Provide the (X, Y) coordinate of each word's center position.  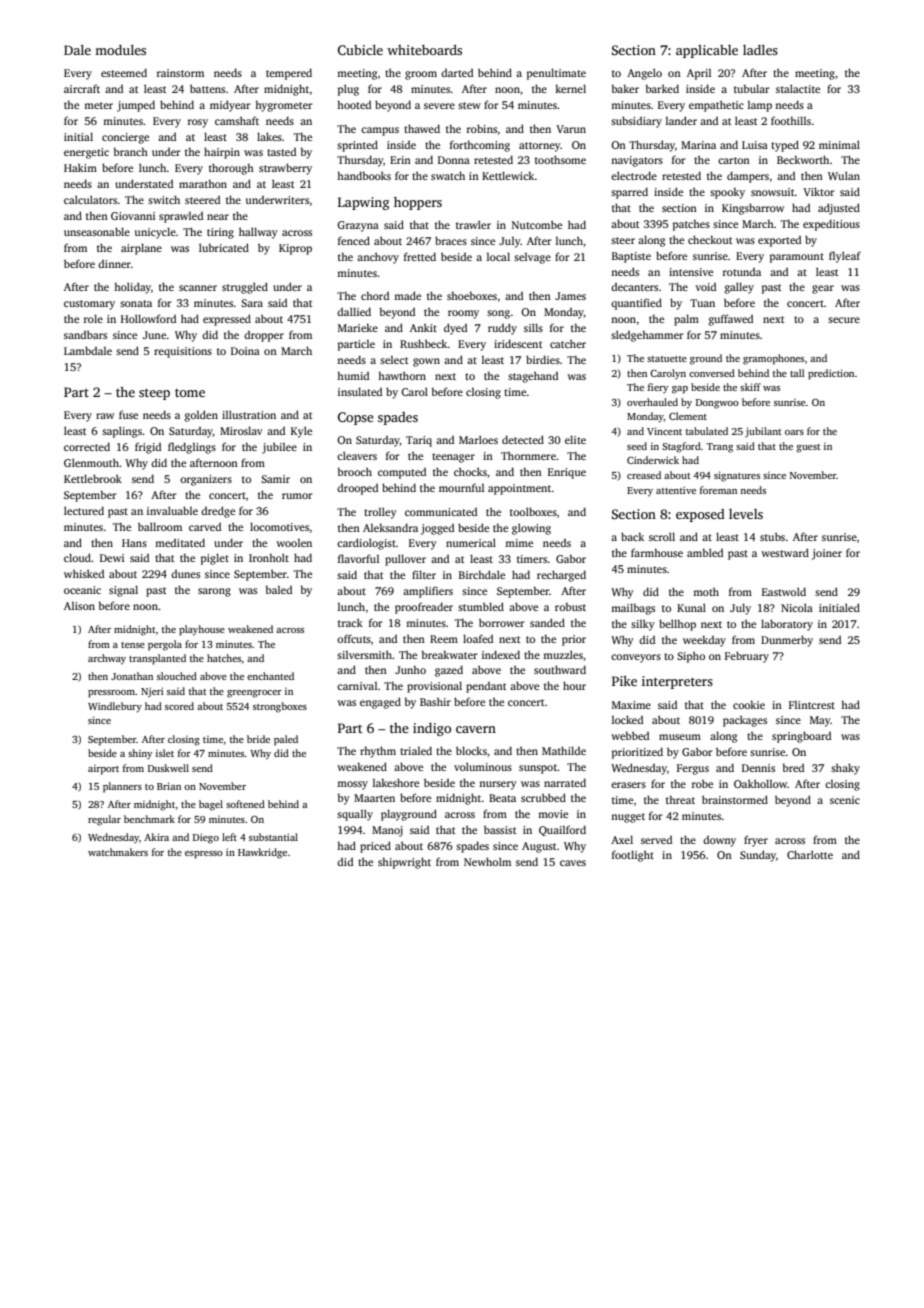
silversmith (364, 654)
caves (573, 863)
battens (207, 88)
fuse (128, 414)
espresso (204, 855)
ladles (760, 50)
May (820, 721)
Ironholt (269, 557)
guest (808, 448)
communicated (441, 512)
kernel (570, 88)
